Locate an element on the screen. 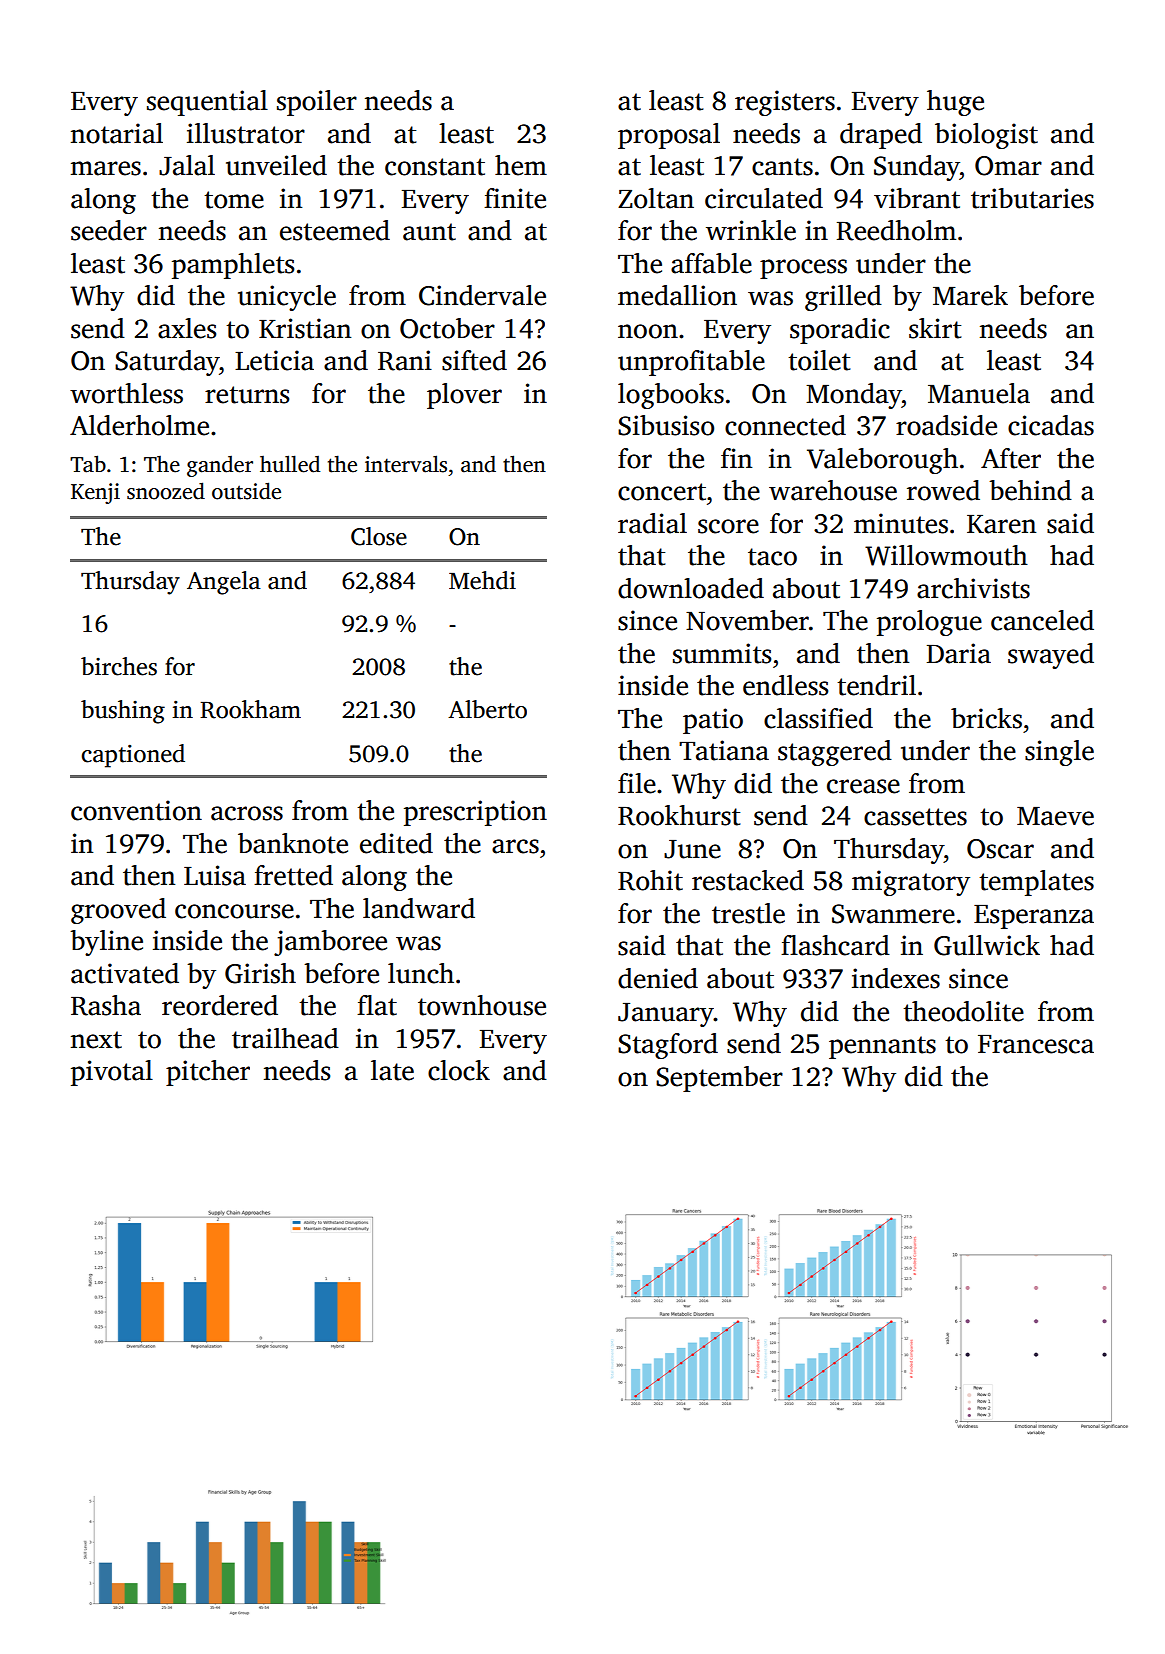 This screenshot has height=1654, width=1165. captioned is located at coordinates (133, 756).
